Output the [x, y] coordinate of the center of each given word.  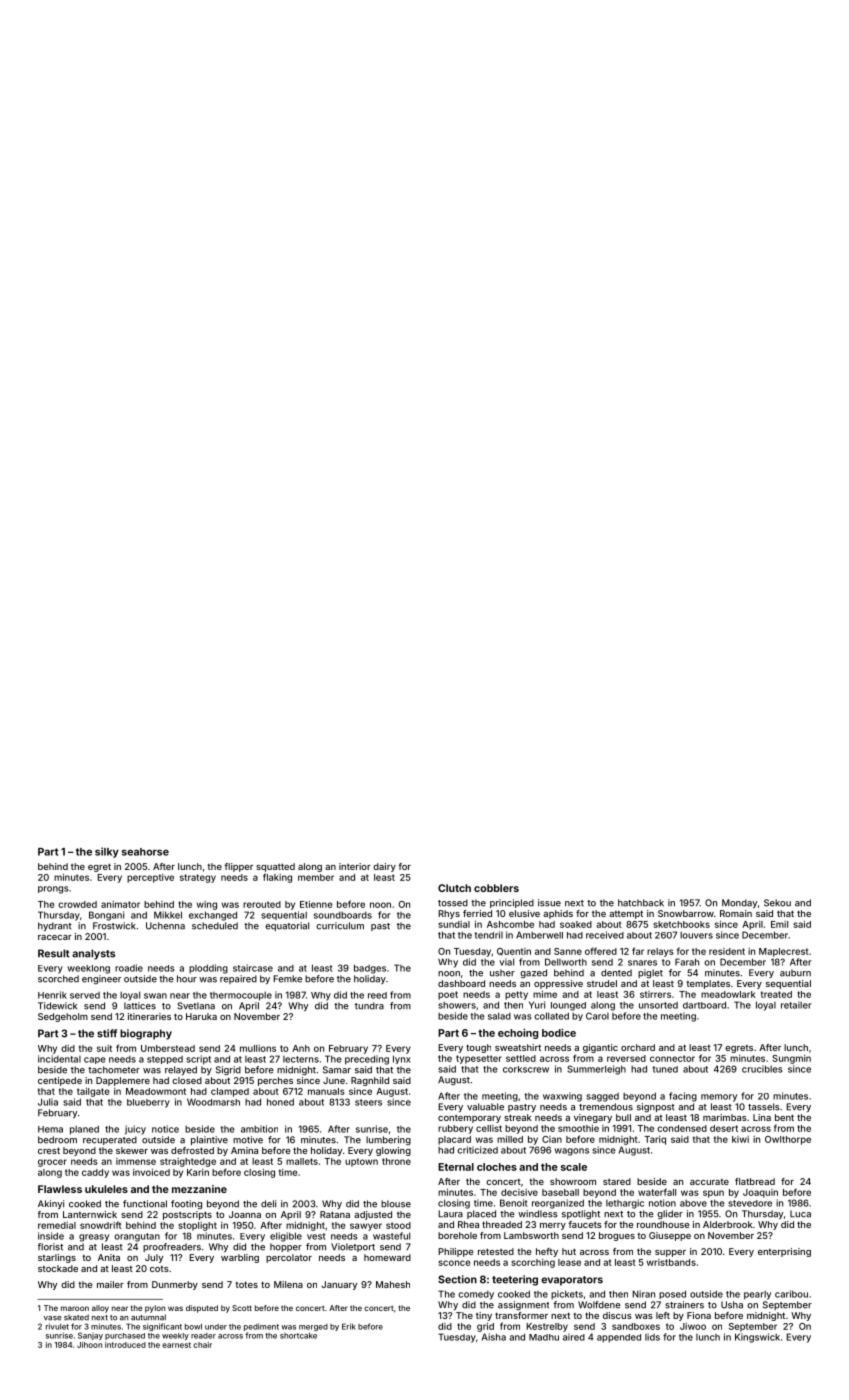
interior [355, 866]
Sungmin [791, 1059]
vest [316, 1236]
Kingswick [757, 1338]
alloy [100, 1309]
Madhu [544, 1337]
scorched [58, 979]
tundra [369, 1006]
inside [51, 1236]
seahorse [145, 852]
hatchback [641, 903]
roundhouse [663, 1224]
